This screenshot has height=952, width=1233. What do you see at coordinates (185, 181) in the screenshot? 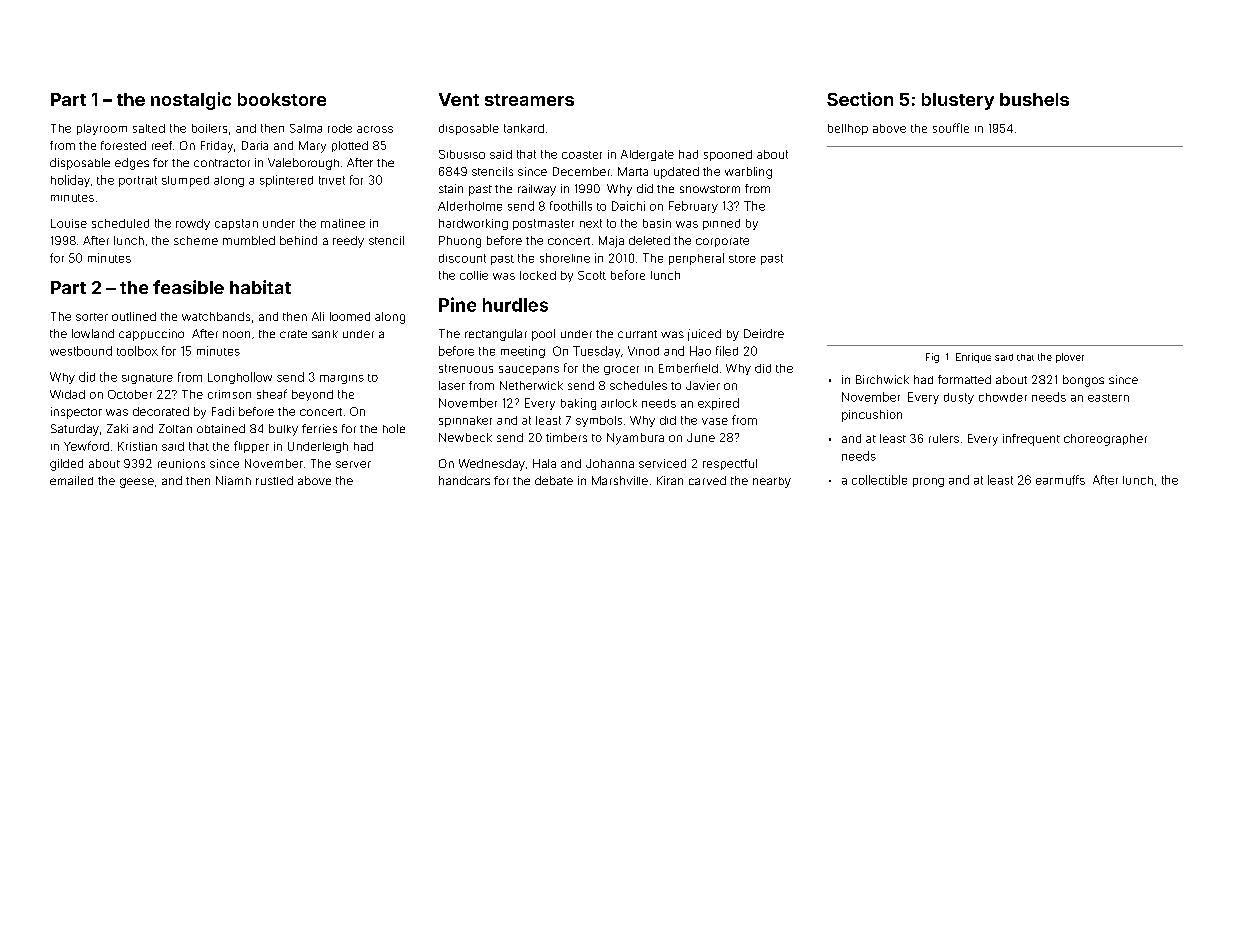
I see `slumped` at bounding box center [185, 181].
